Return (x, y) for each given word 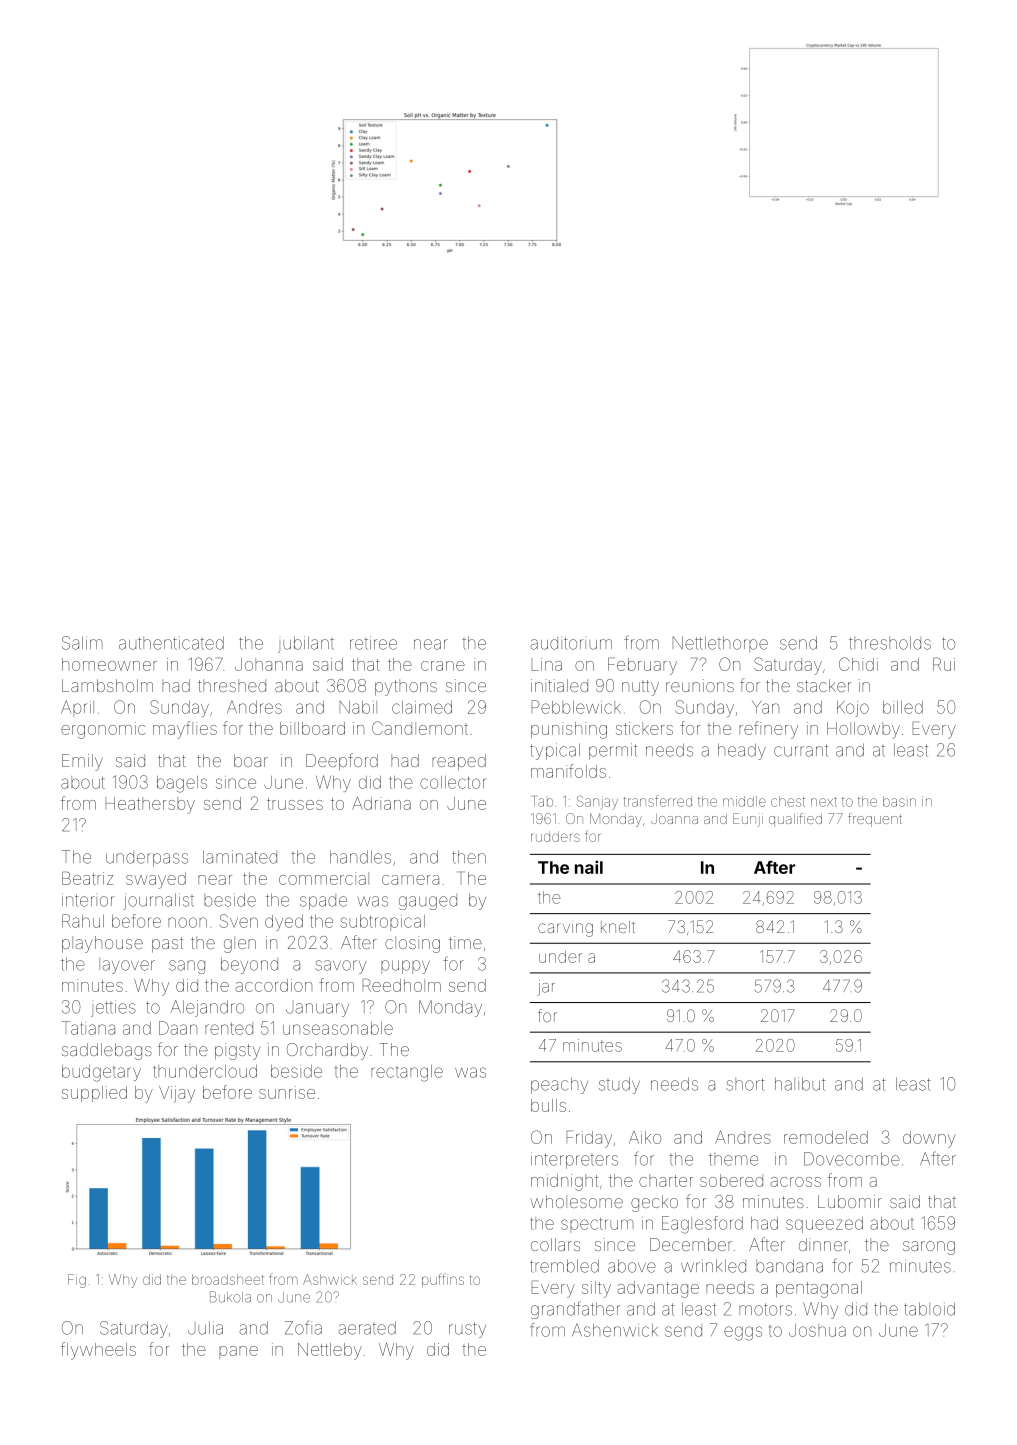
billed (903, 707)
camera (410, 880)
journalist (158, 901)
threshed (232, 685)
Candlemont (420, 728)
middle (744, 801)
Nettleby (330, 1351)
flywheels (98, 1351)
